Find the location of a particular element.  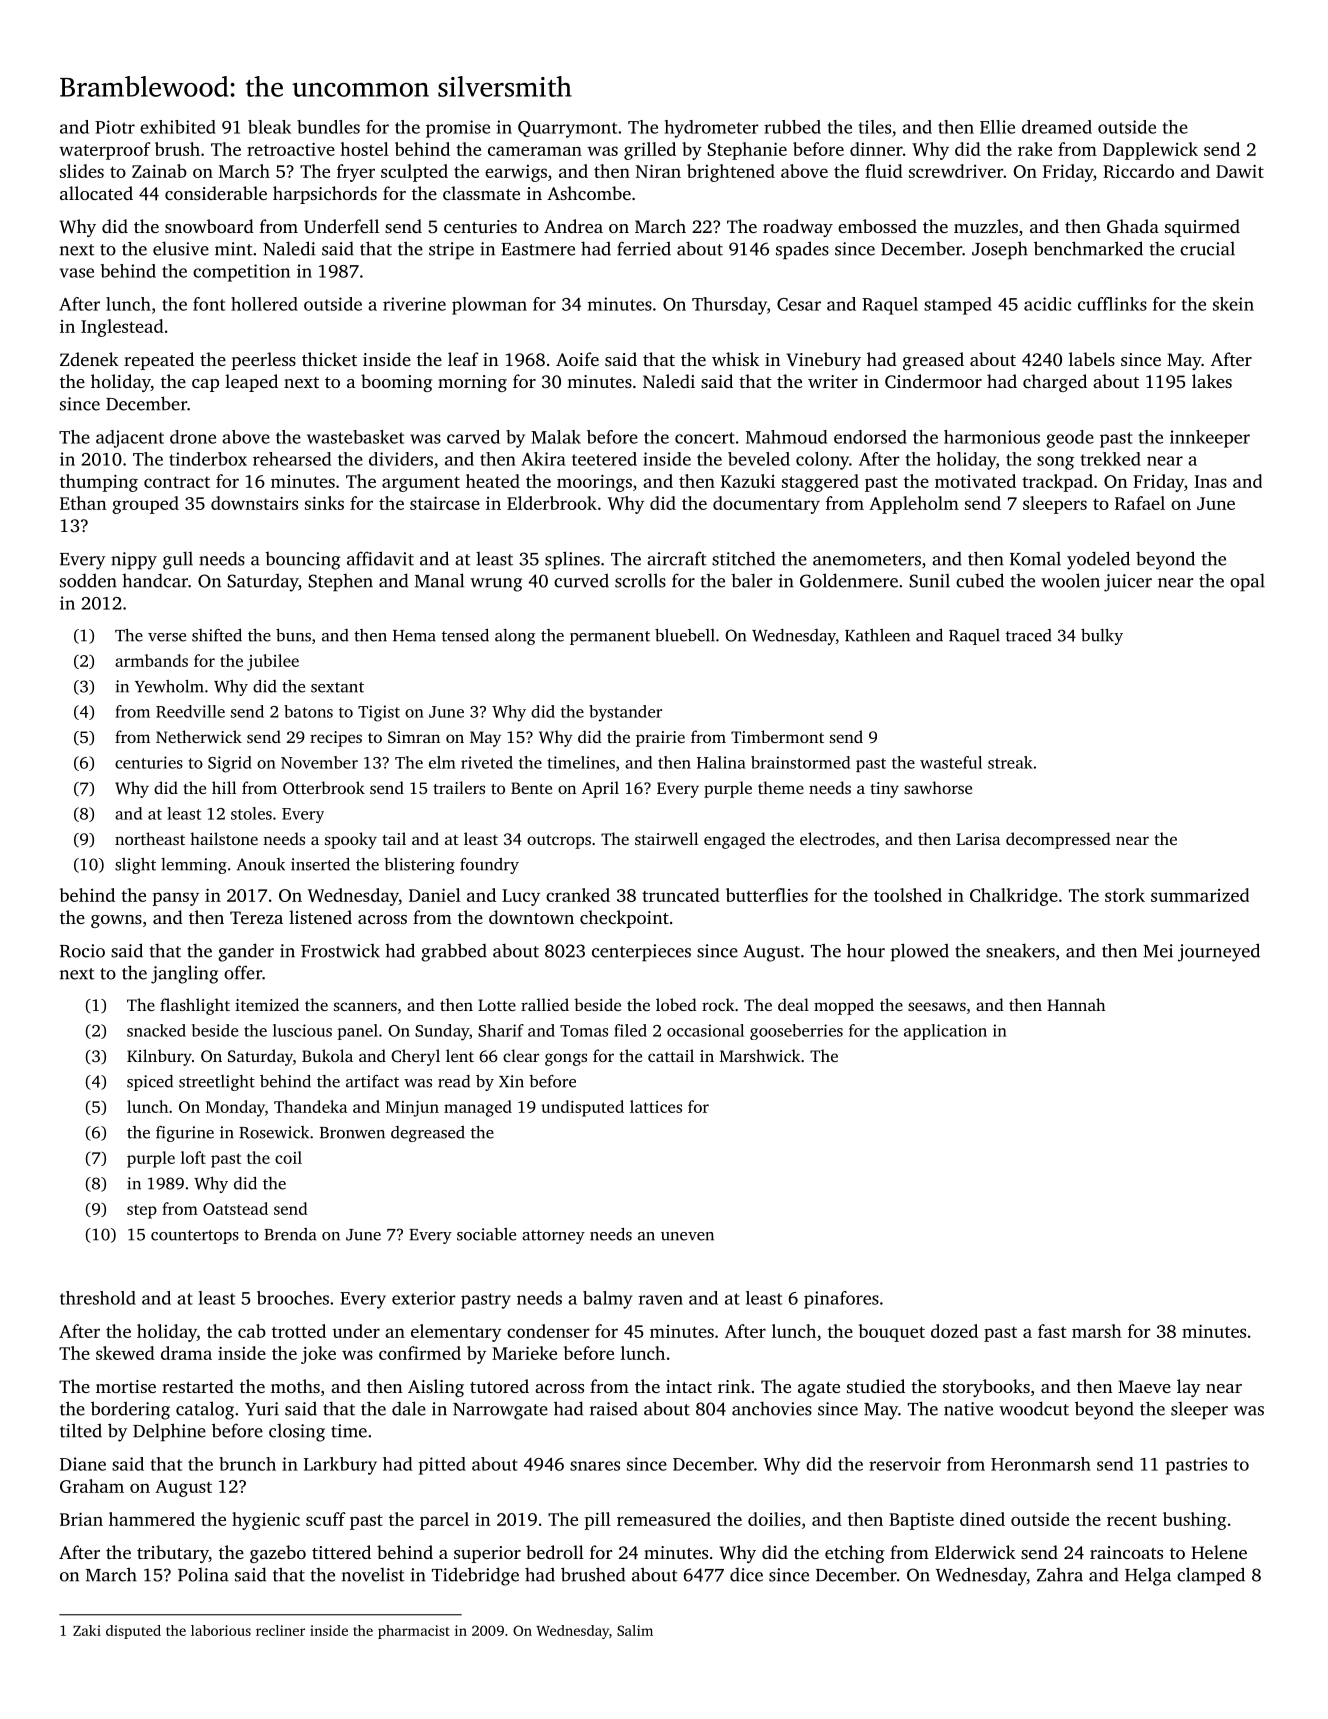

considerable is located at coordinates (216, 193).
